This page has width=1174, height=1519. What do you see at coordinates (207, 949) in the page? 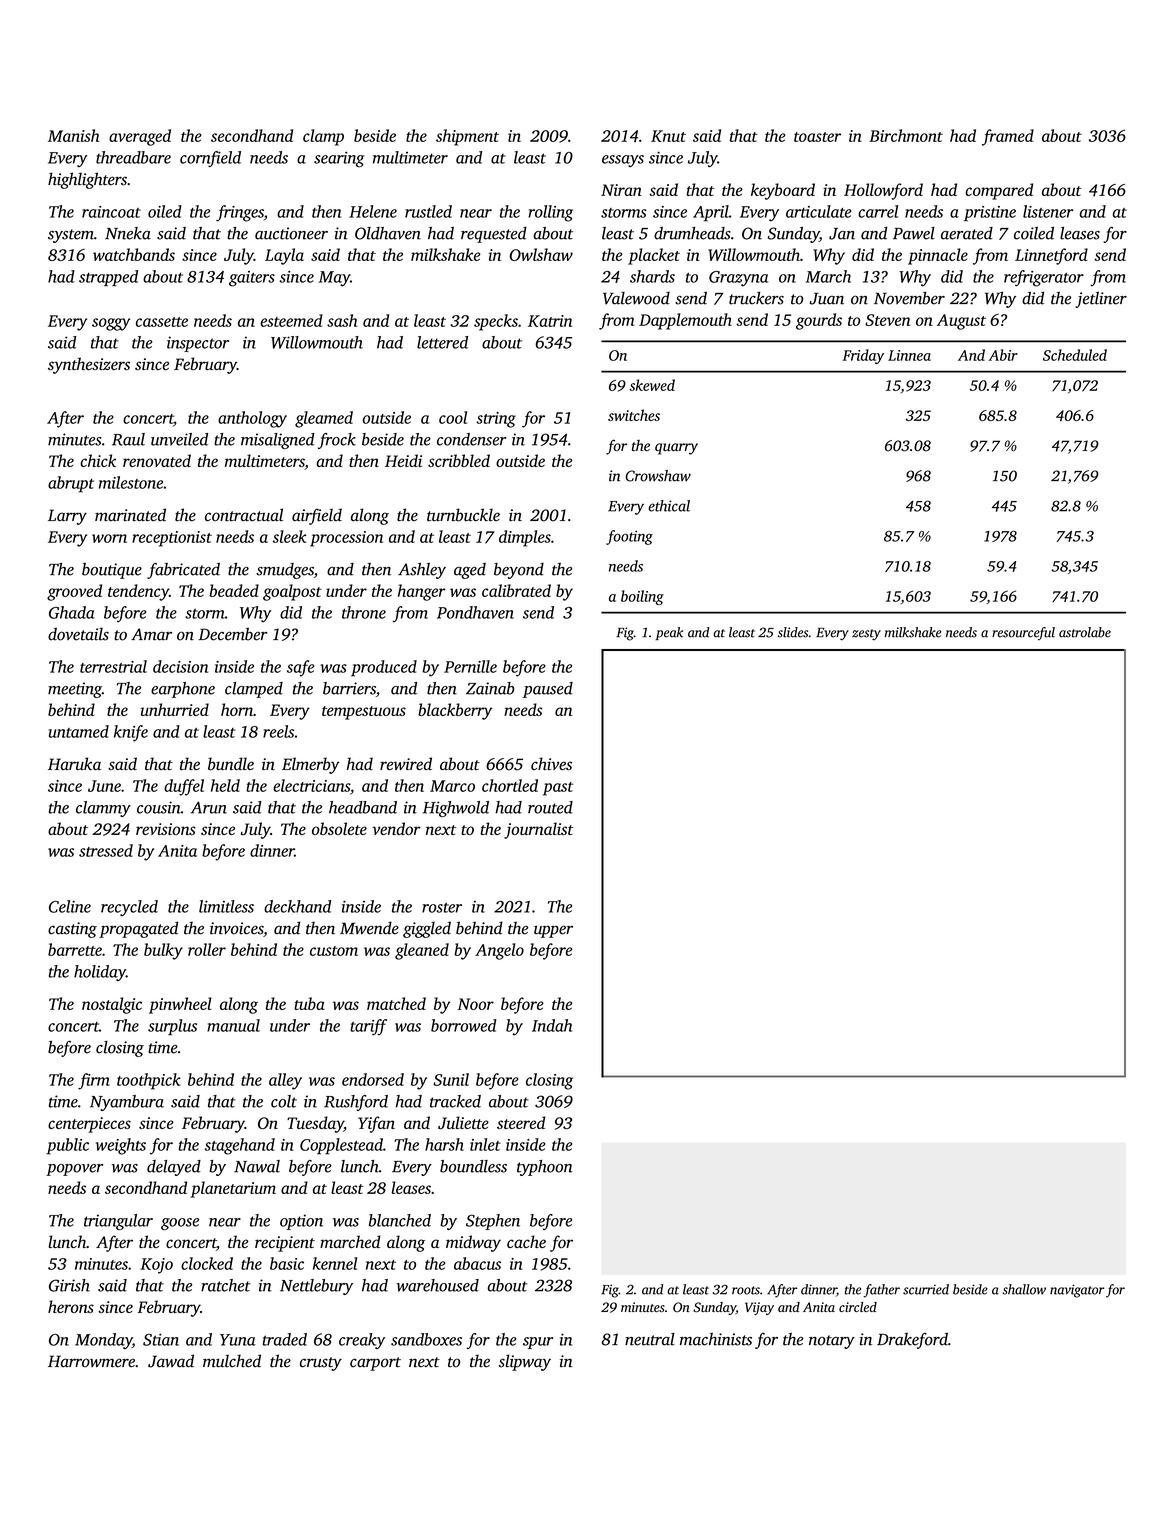
I see `roller` at bounding box center [207, 949].
